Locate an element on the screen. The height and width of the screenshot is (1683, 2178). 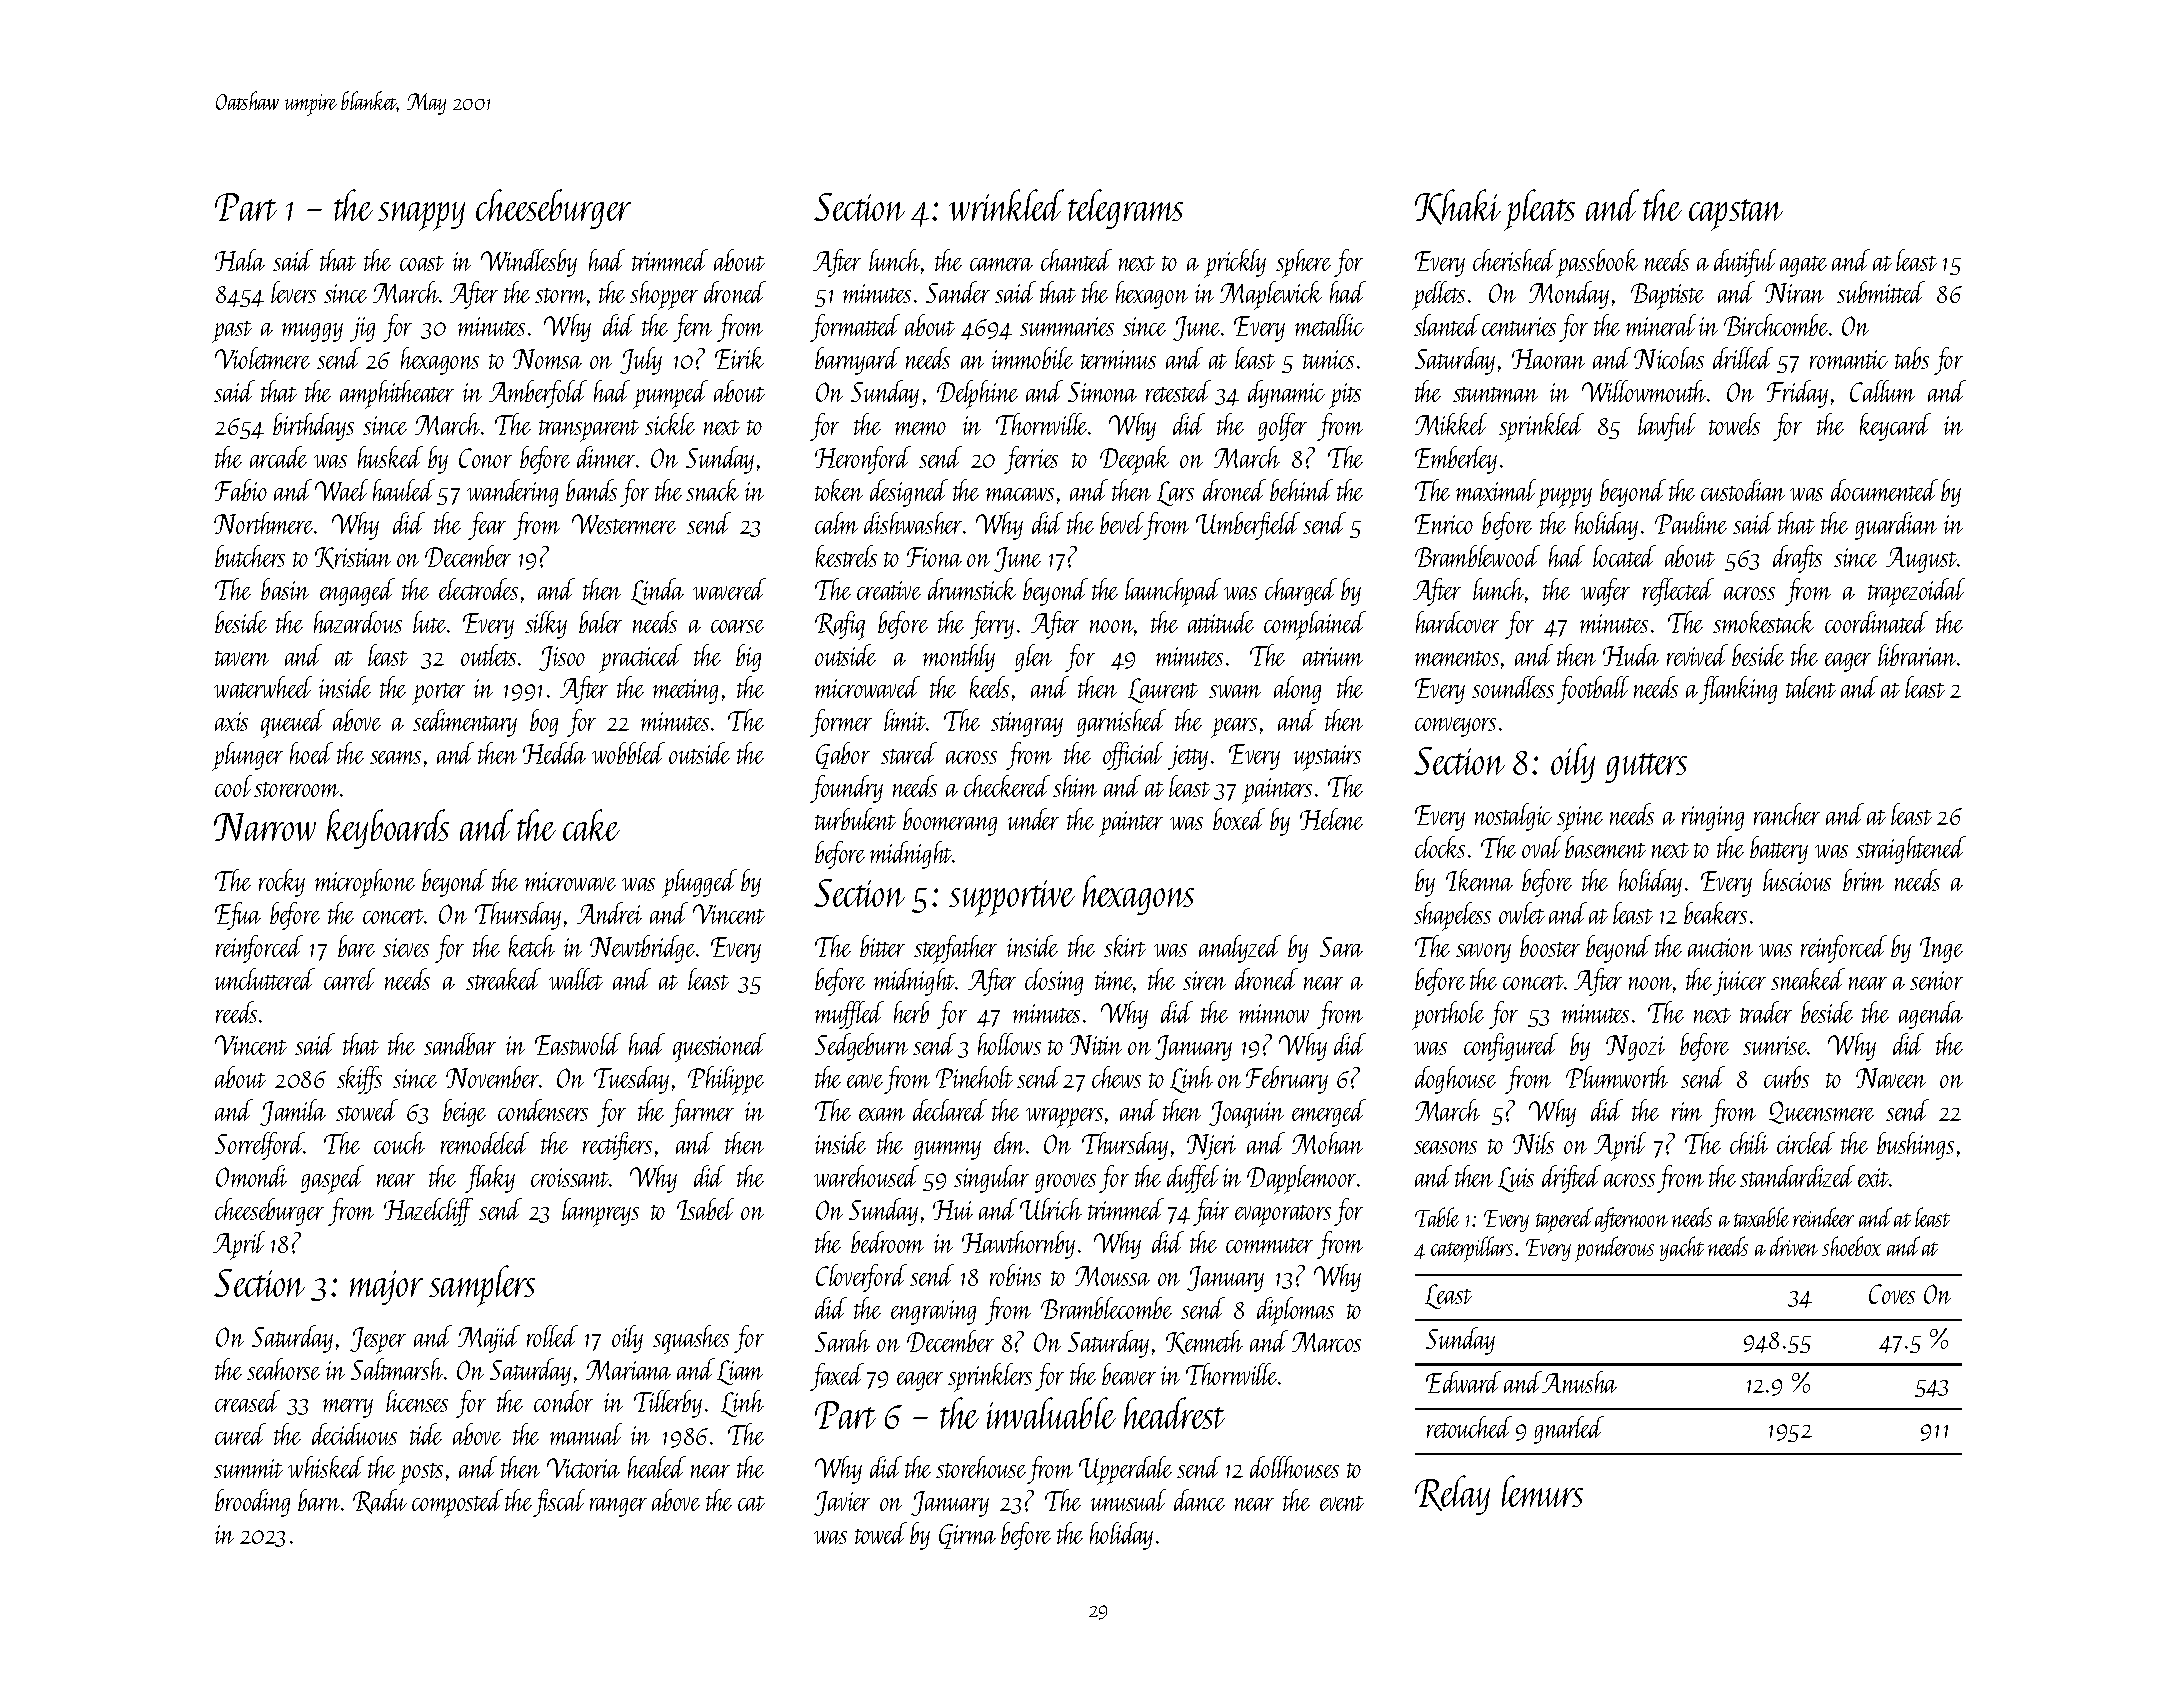
former is located at coordinates (841, 723).
